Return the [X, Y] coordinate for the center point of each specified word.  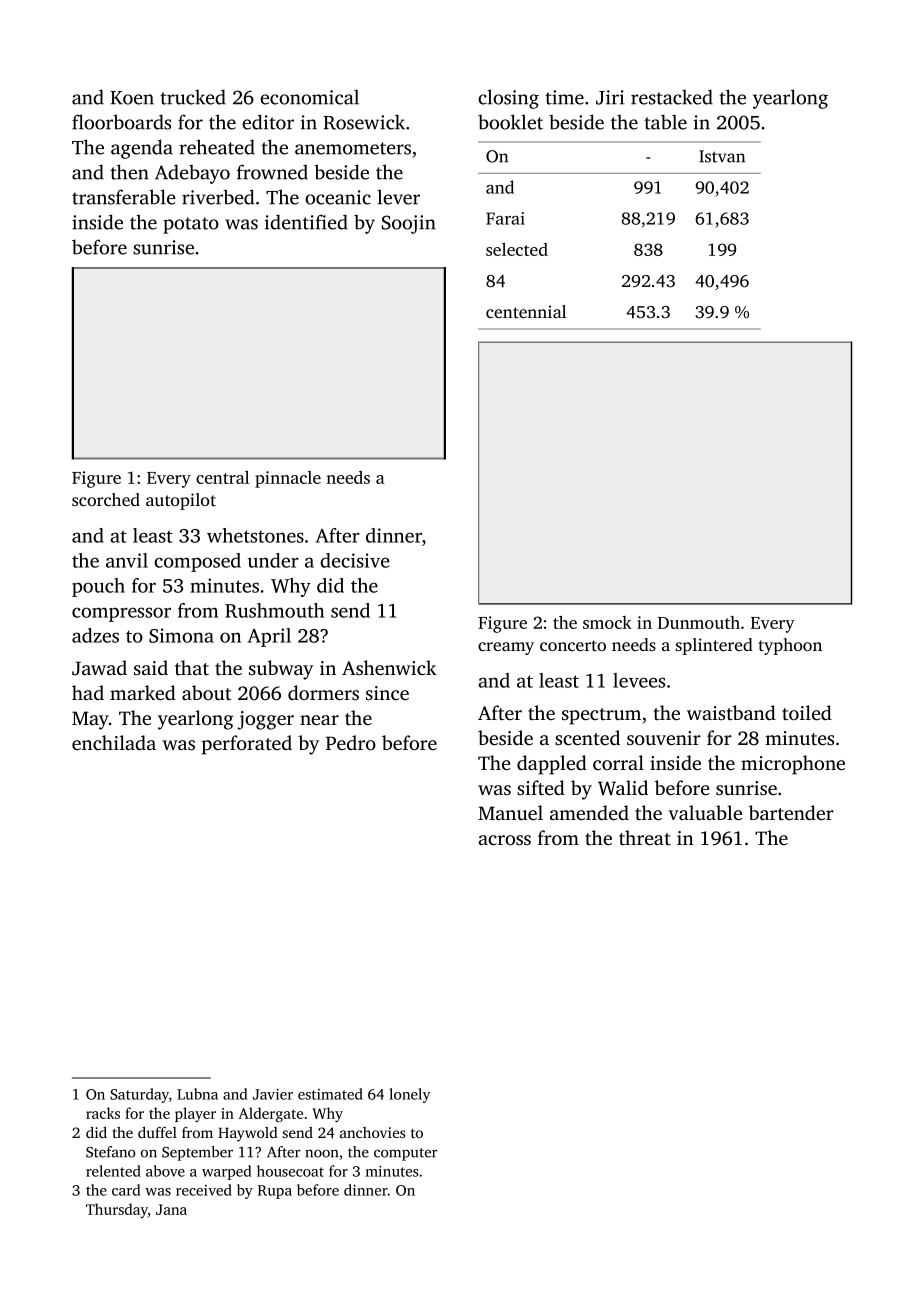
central [222, 477]
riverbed [218, 197]
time [564, 97]
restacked [672, 97]
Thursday [117, 1210]
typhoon [790, 646]
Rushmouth [274, 610]
